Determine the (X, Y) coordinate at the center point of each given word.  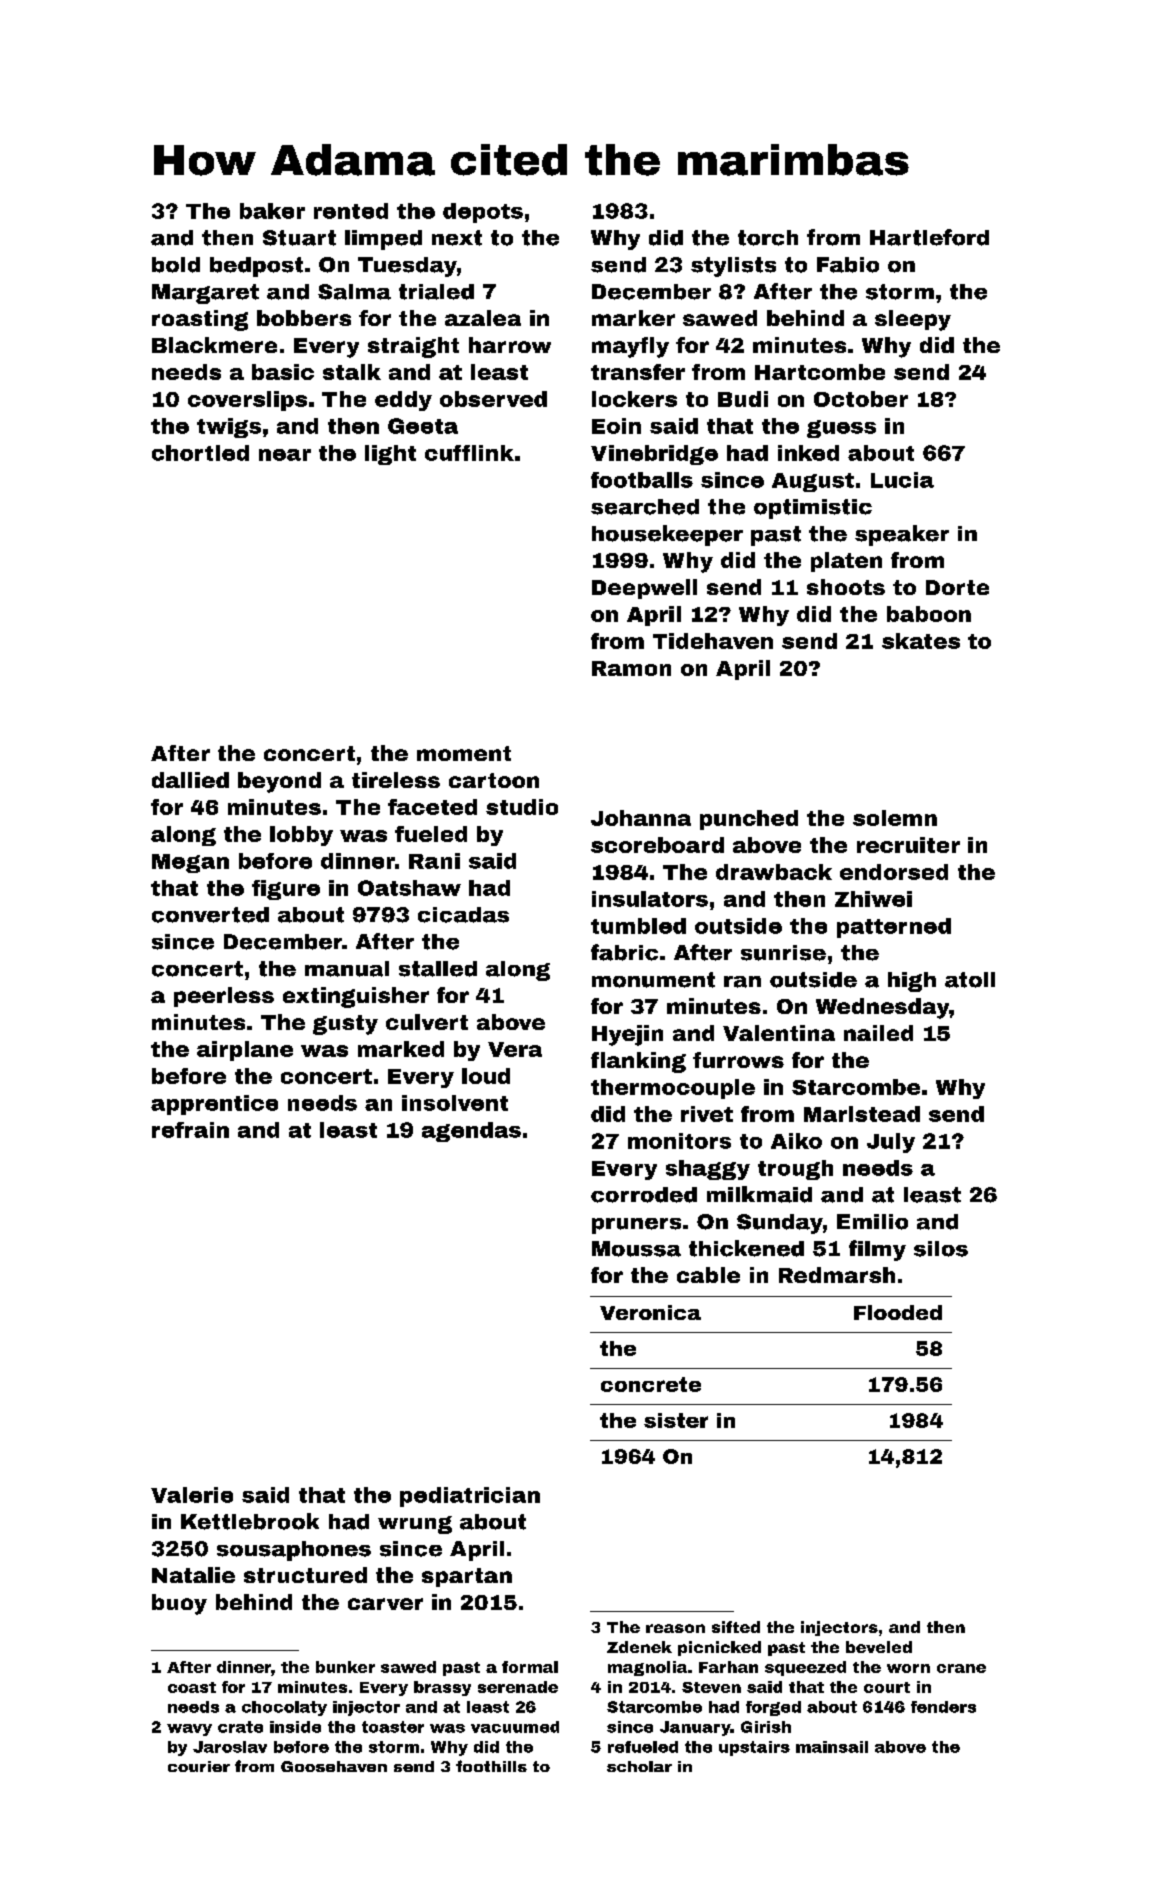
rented (351, 211)
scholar (639, 1766)
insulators (650, 899)
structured (305, 1575)
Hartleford (929, 237)
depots (483, 213)
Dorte (957, 587)
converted (210, 915)
